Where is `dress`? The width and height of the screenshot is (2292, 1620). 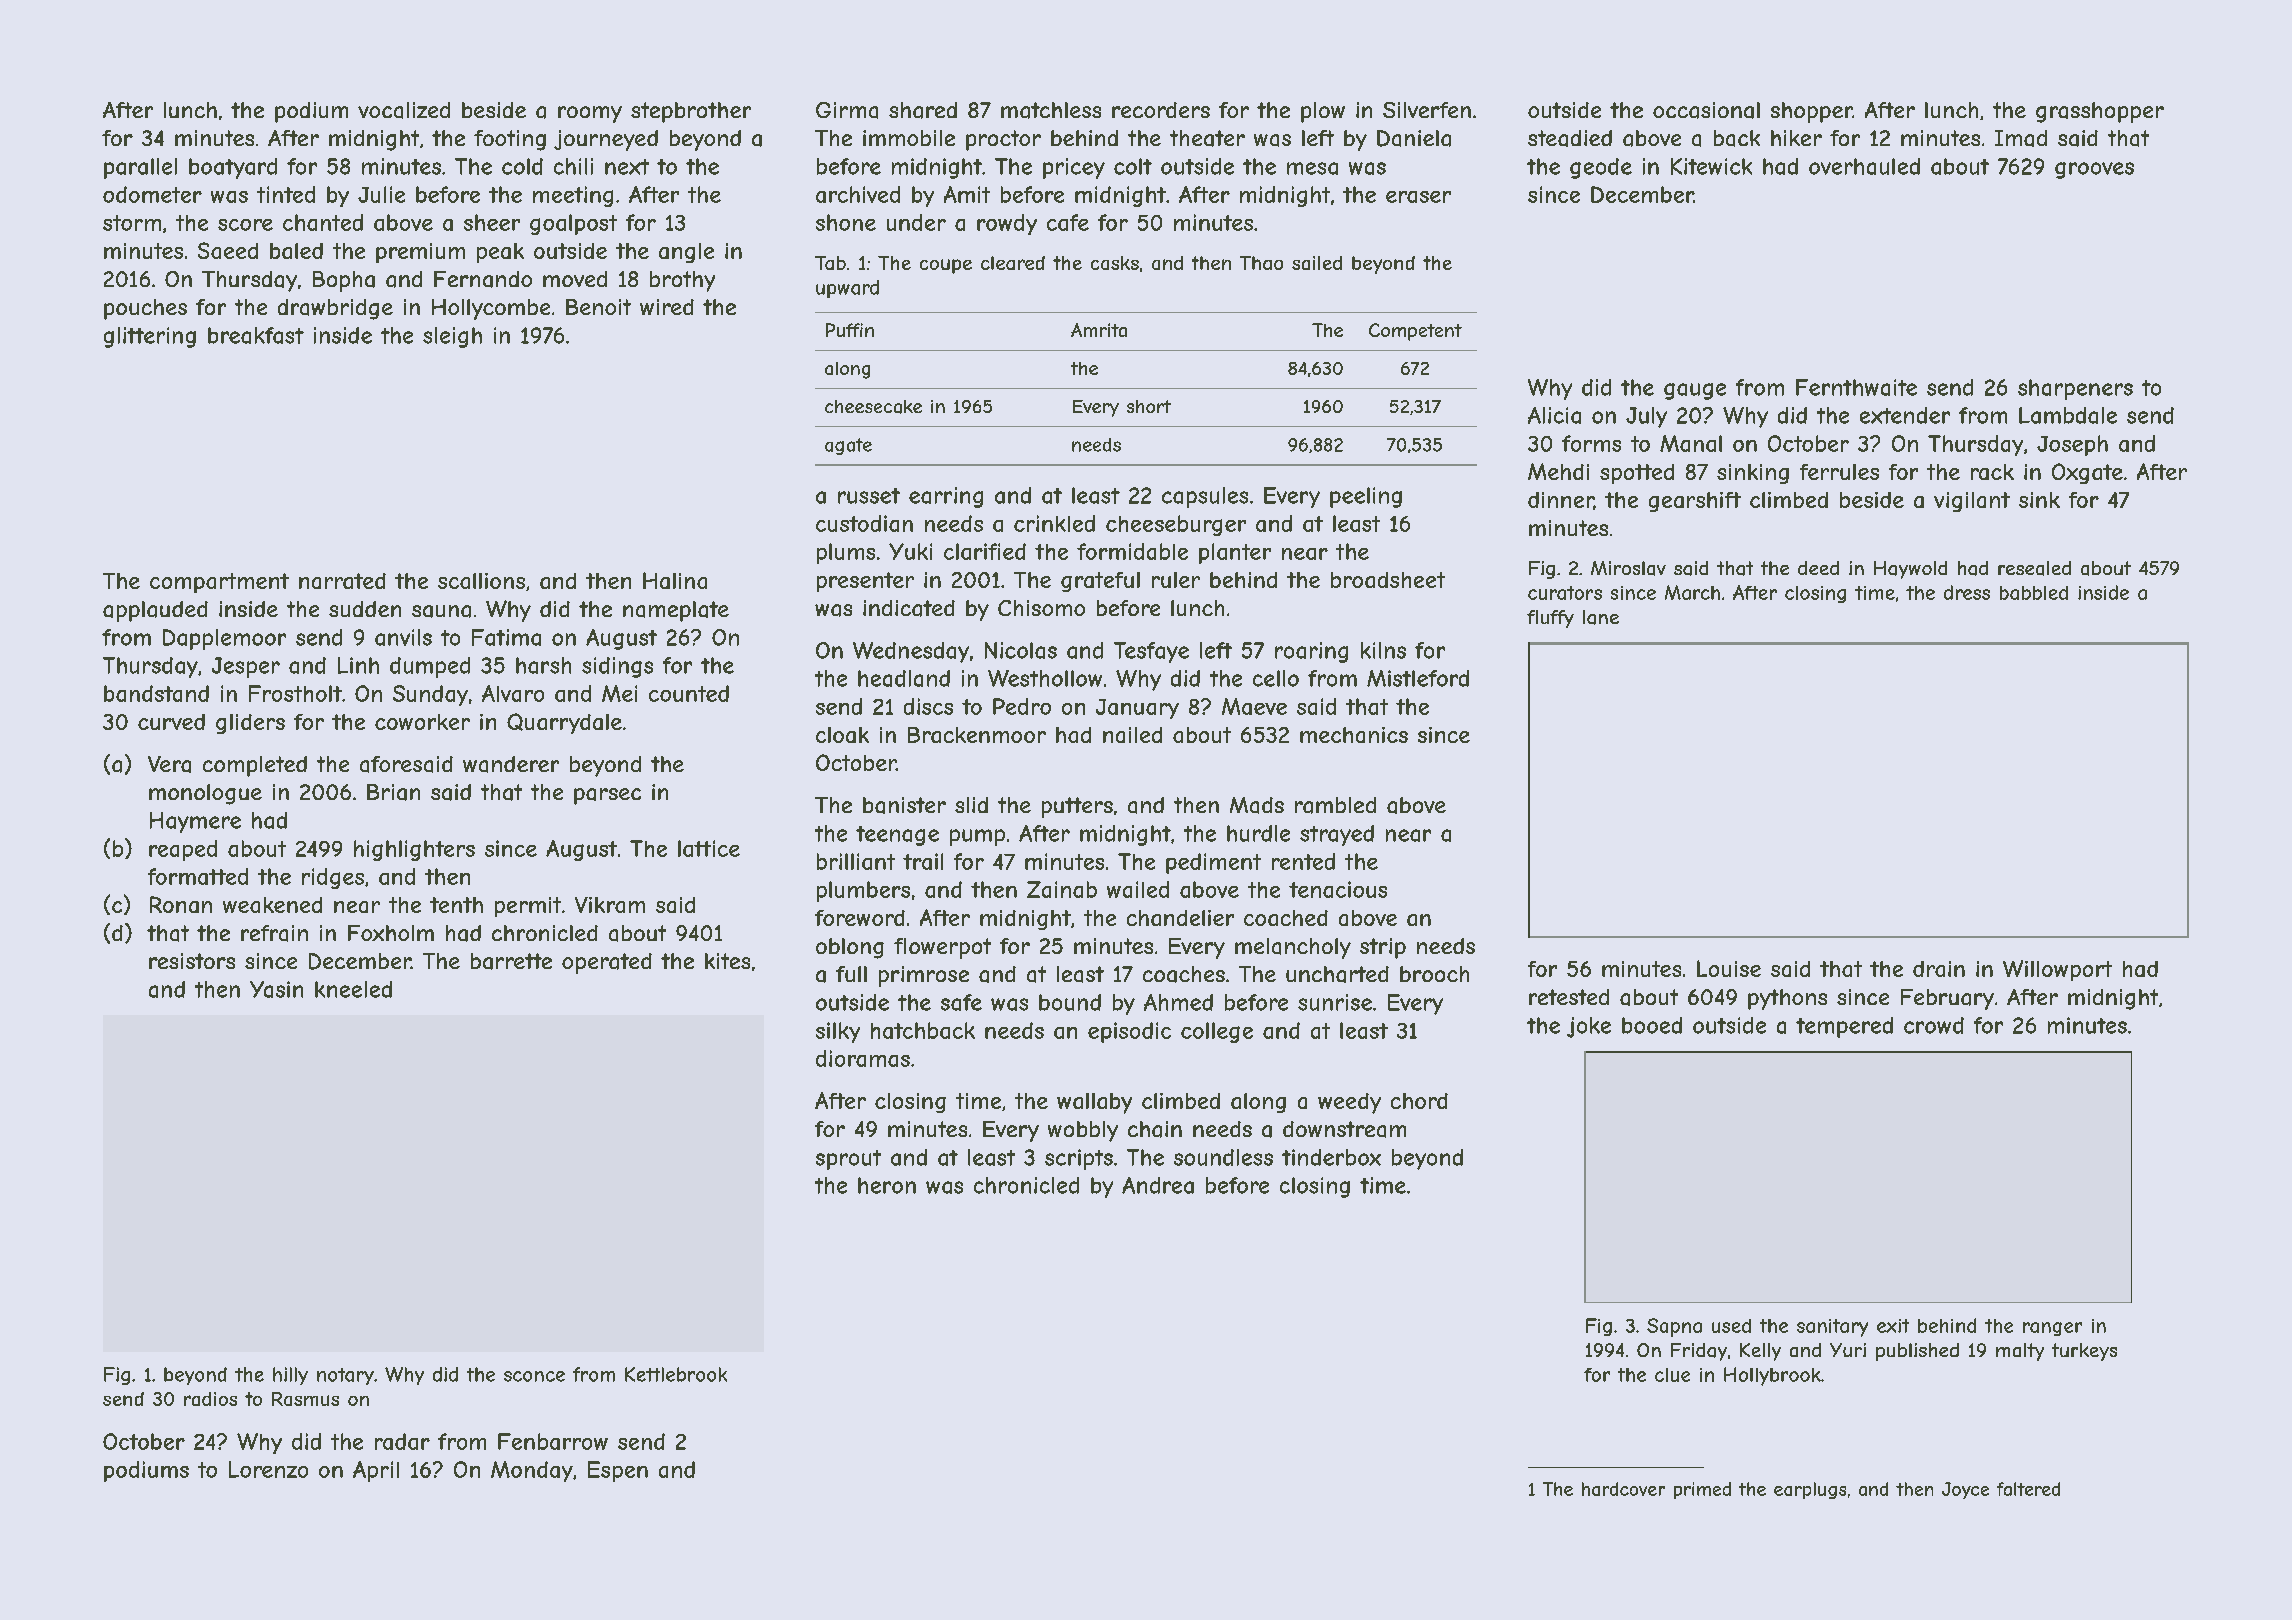 dress is located at coordinates (1967, 592).
